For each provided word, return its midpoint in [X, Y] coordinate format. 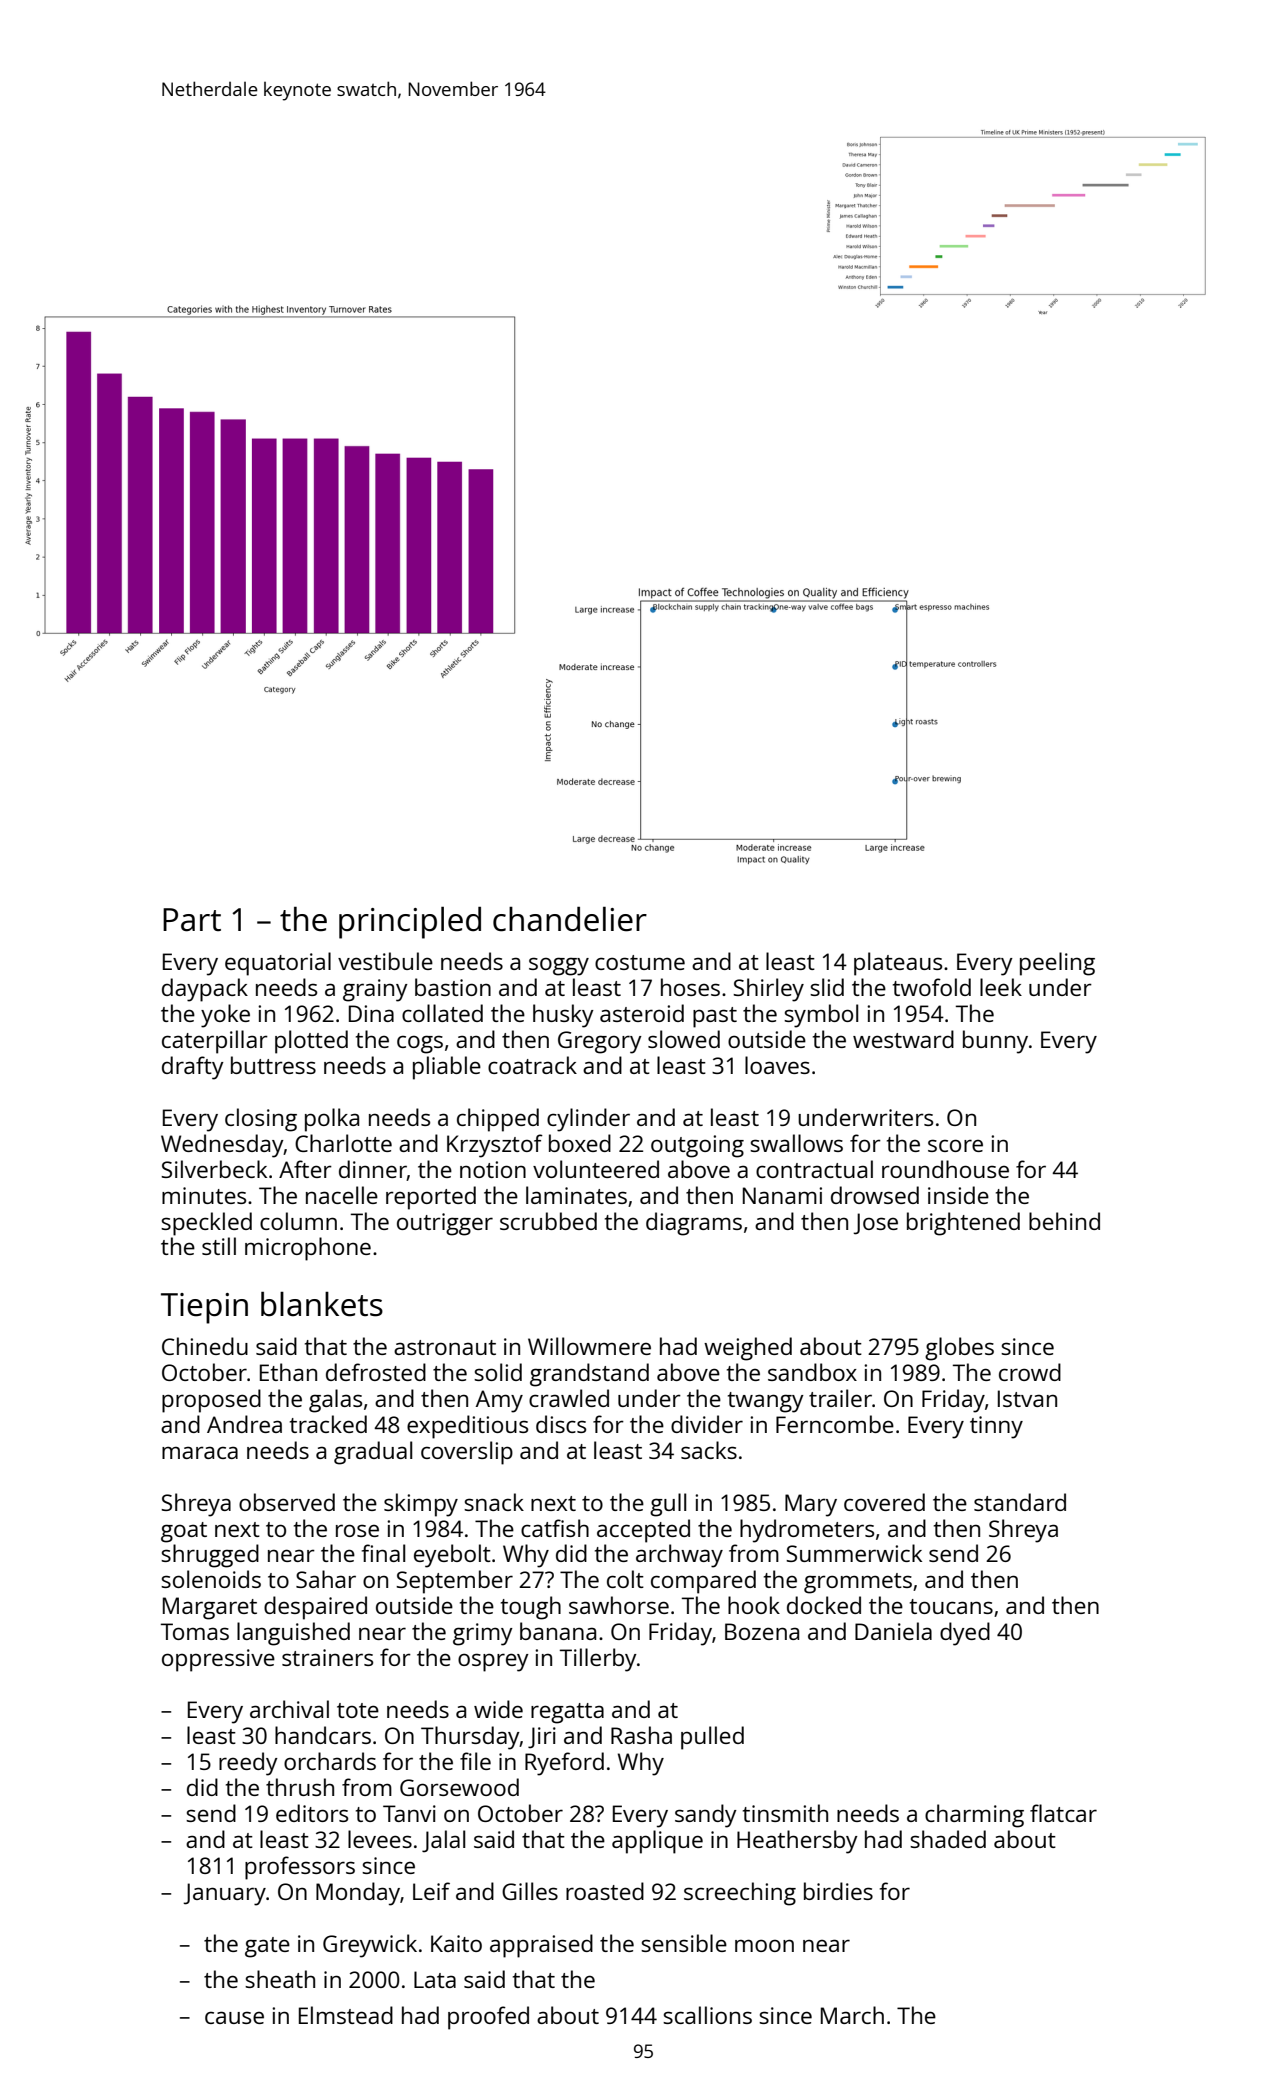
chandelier [570, 919]
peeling [1057, 964]
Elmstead [346, 2015]
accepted [643, 1531]
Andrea [244, 1424]
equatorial [278, 964]
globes [959, 1349]
